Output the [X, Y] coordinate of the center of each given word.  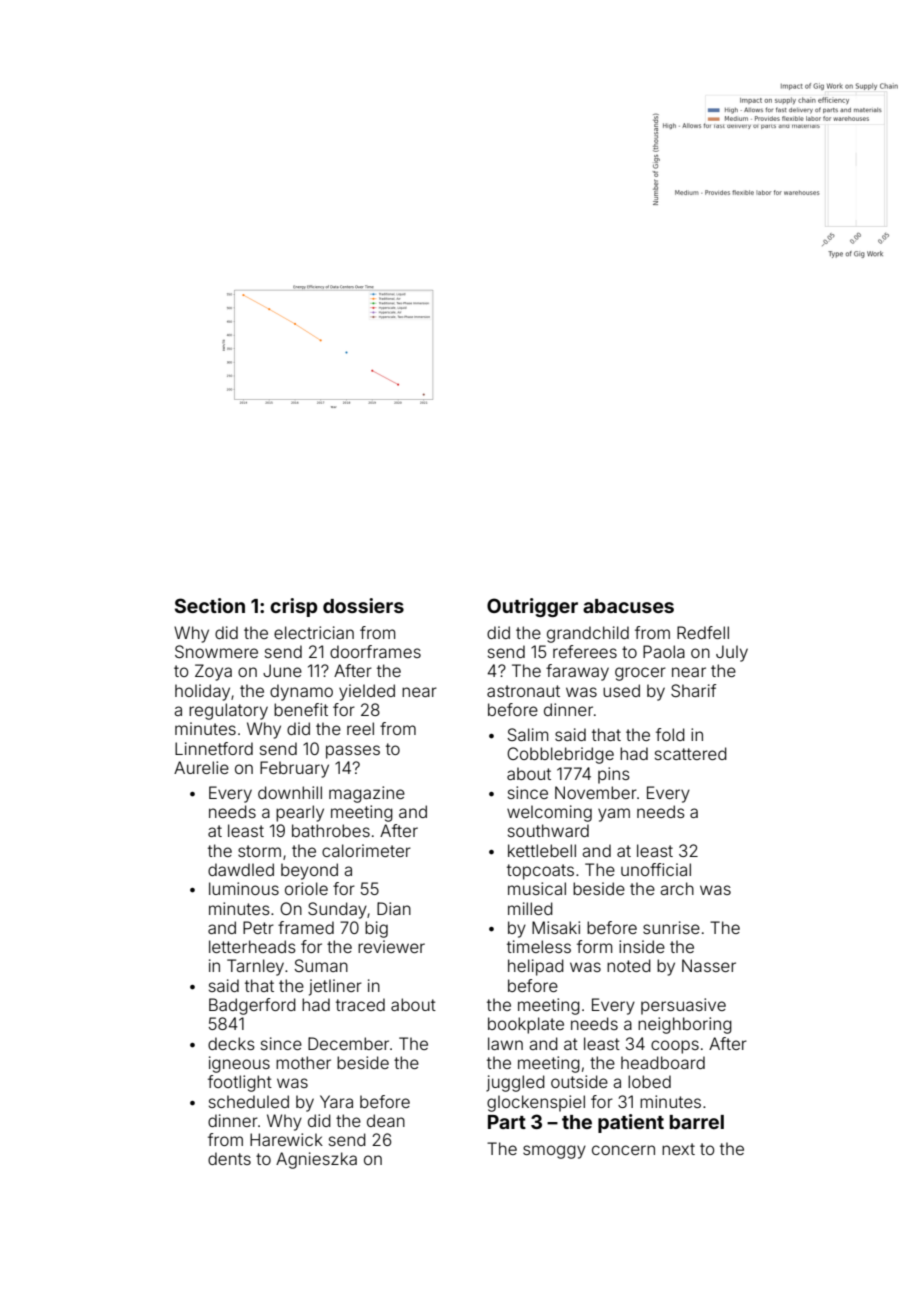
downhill [290, 792]
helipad [536, 967]
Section [210, 605]
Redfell [703, 632]
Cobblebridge [560, 755]
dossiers [363, 605]
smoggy [554, 1152]
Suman [321, 965]
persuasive [683, 1006]
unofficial [656, 869]
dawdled [241, 869]
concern [623, 1150]
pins [614, 775]
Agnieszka [316, 1160]
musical [537, 888]
